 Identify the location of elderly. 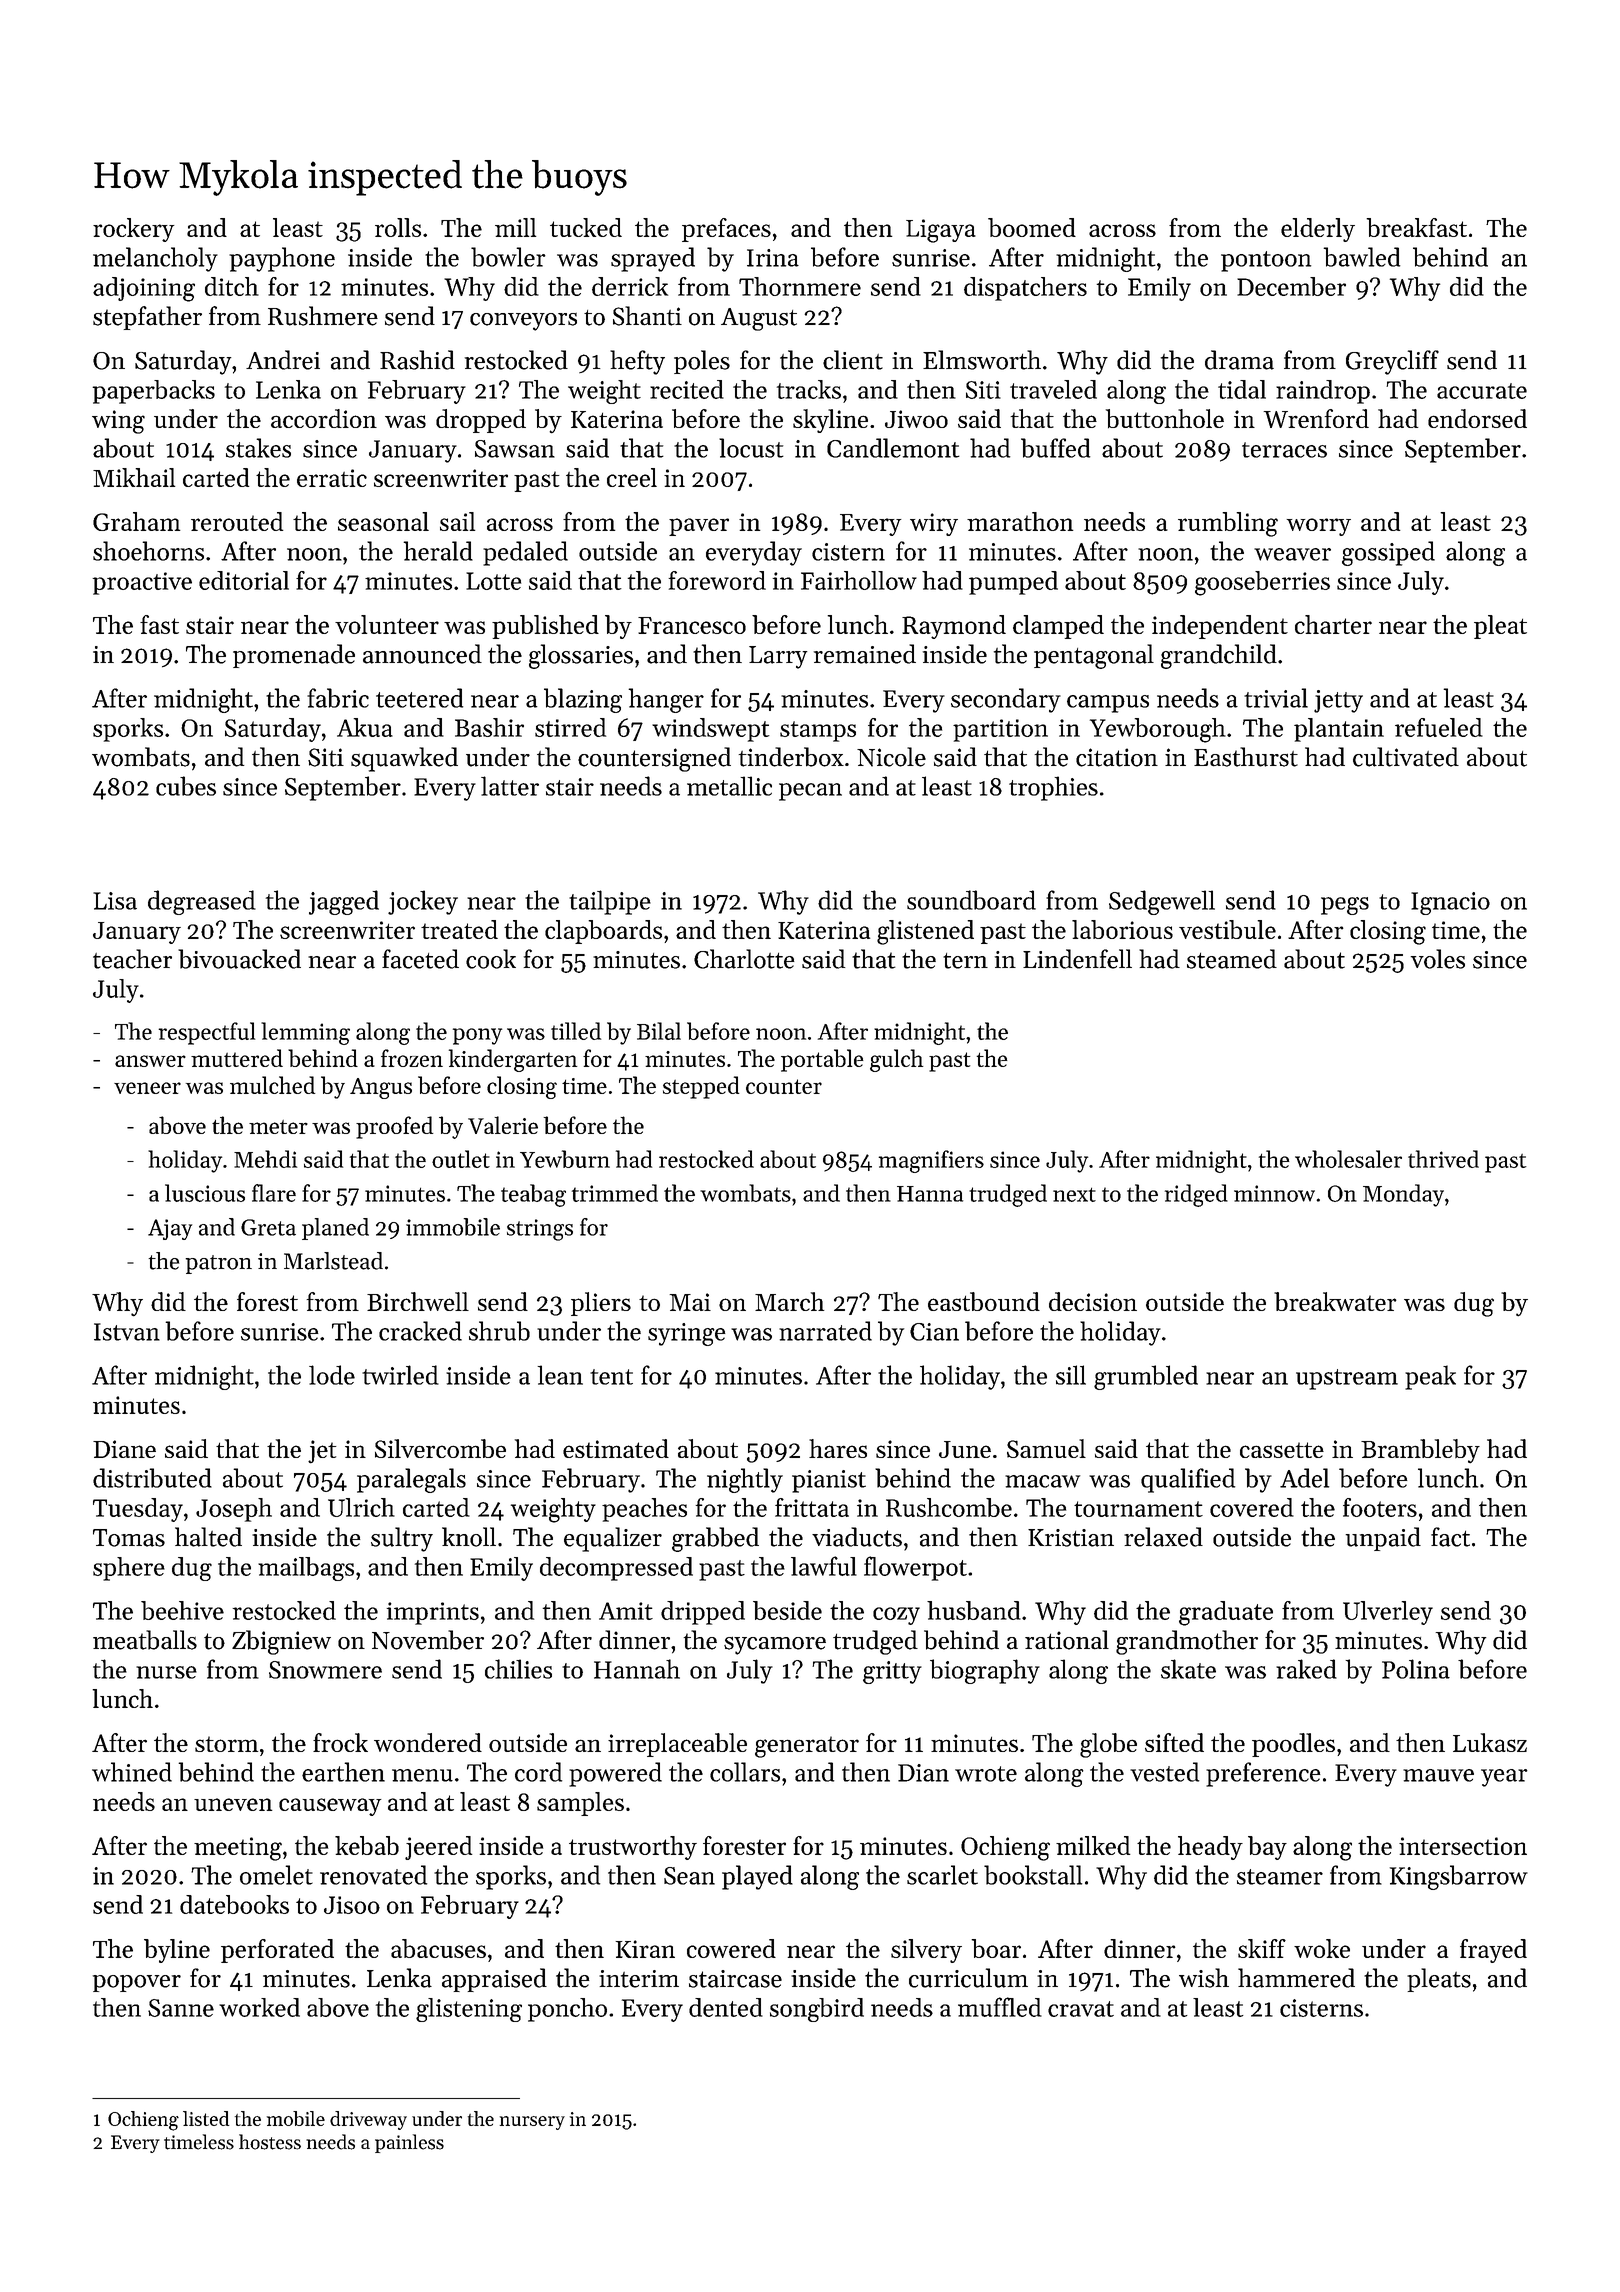
(1318, 230).
